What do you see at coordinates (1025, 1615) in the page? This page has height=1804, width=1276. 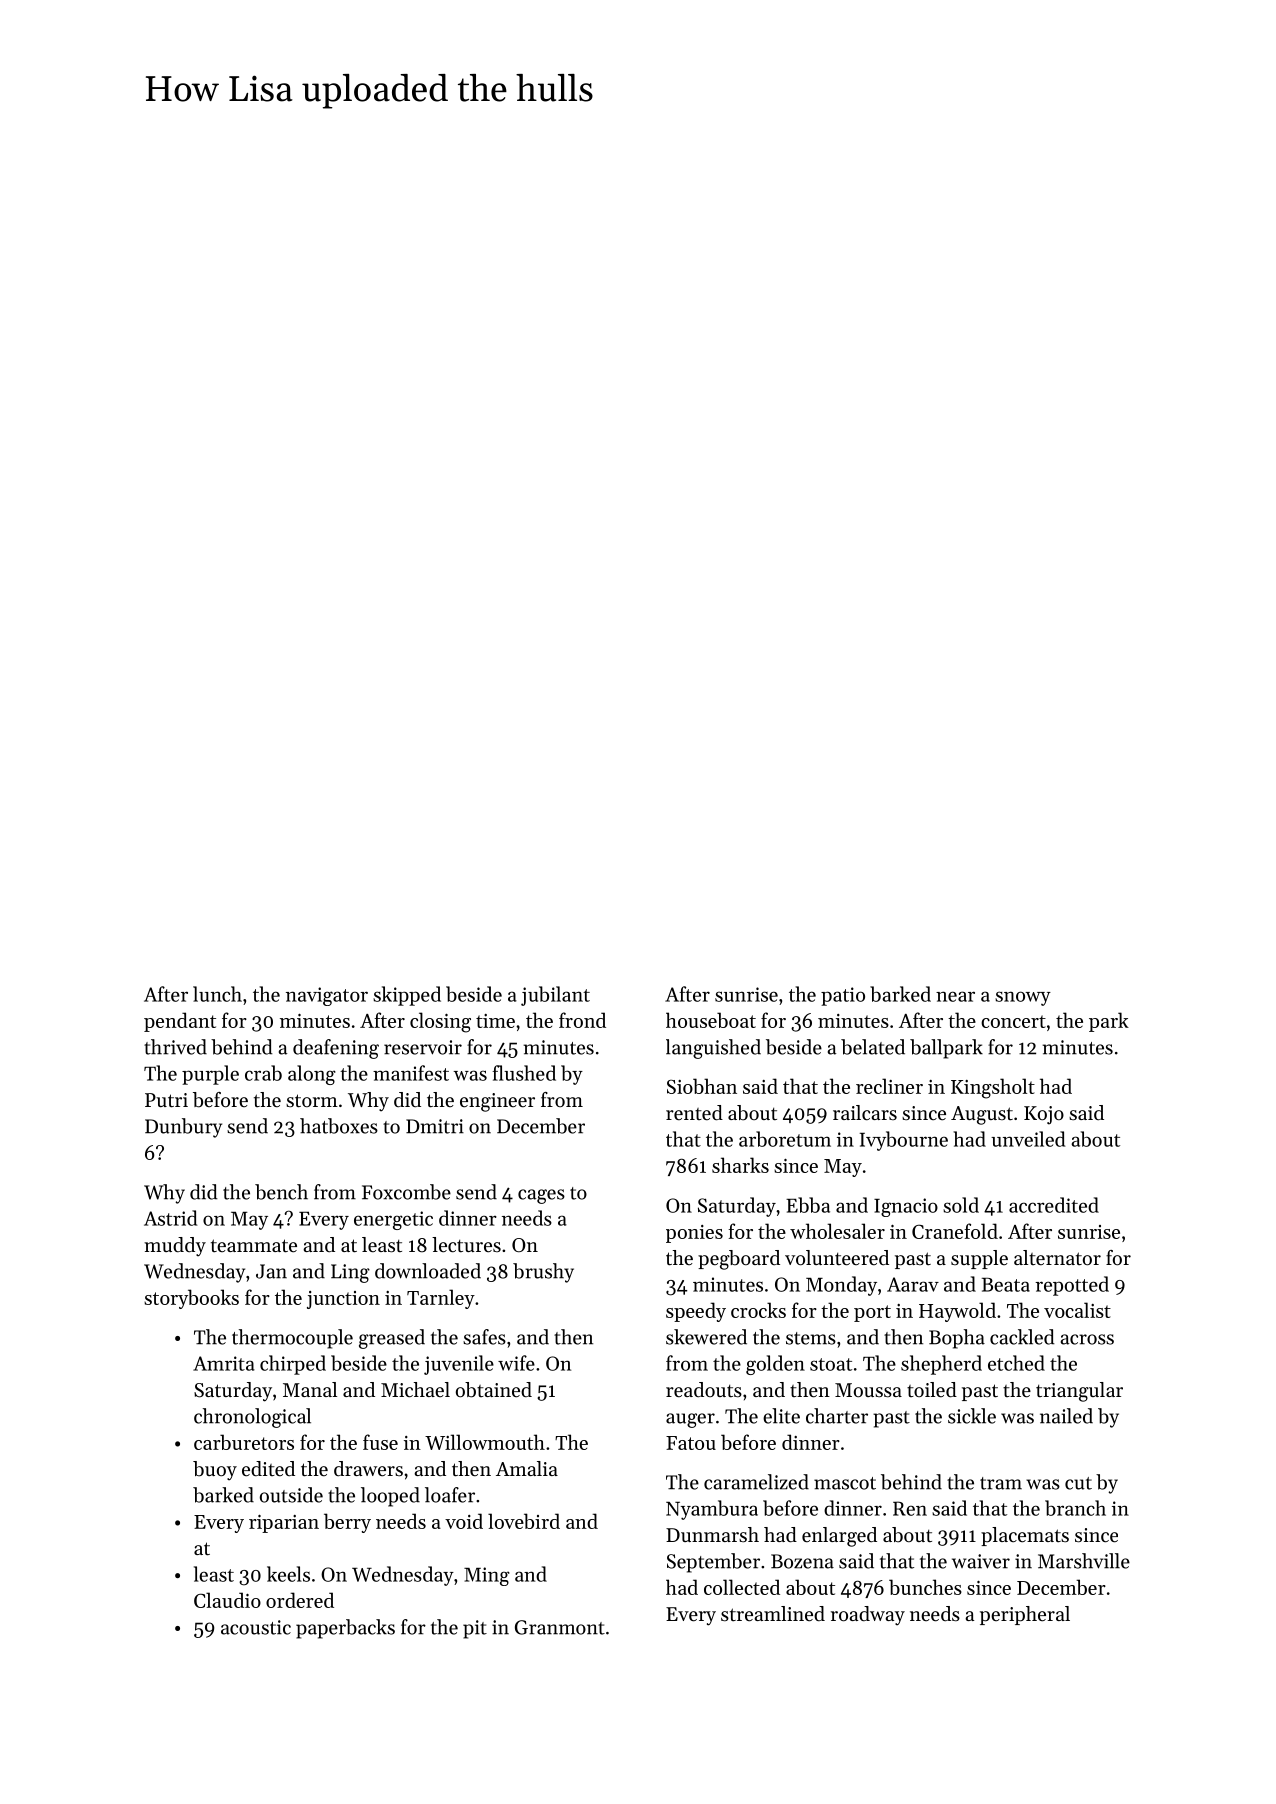 I see `peripheral` at bounding box center [1025, 1615].
